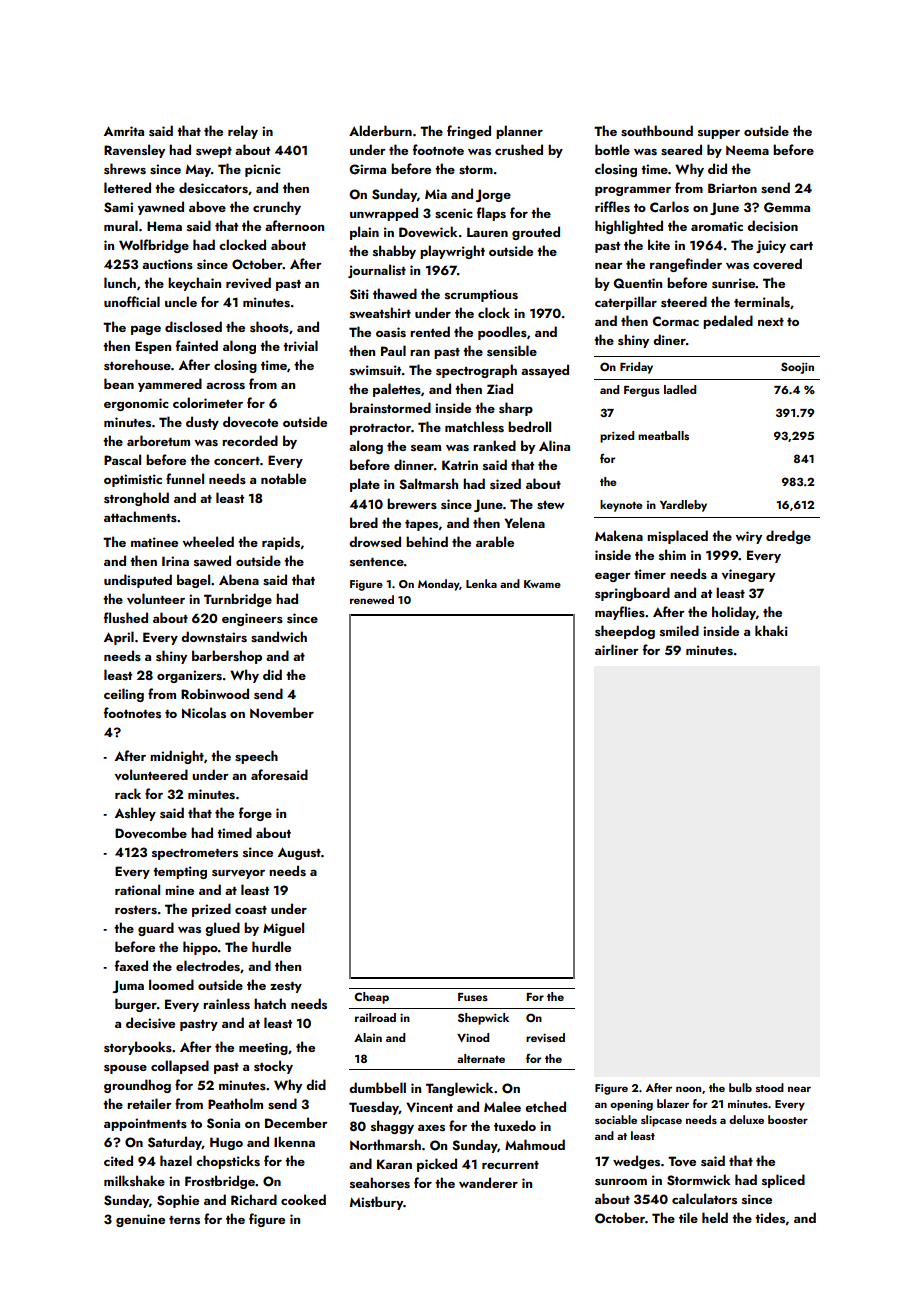 This page has width=924, height=1308. Describe the element at coordinates (684, 301) in the page. I see `steered` at that location.
